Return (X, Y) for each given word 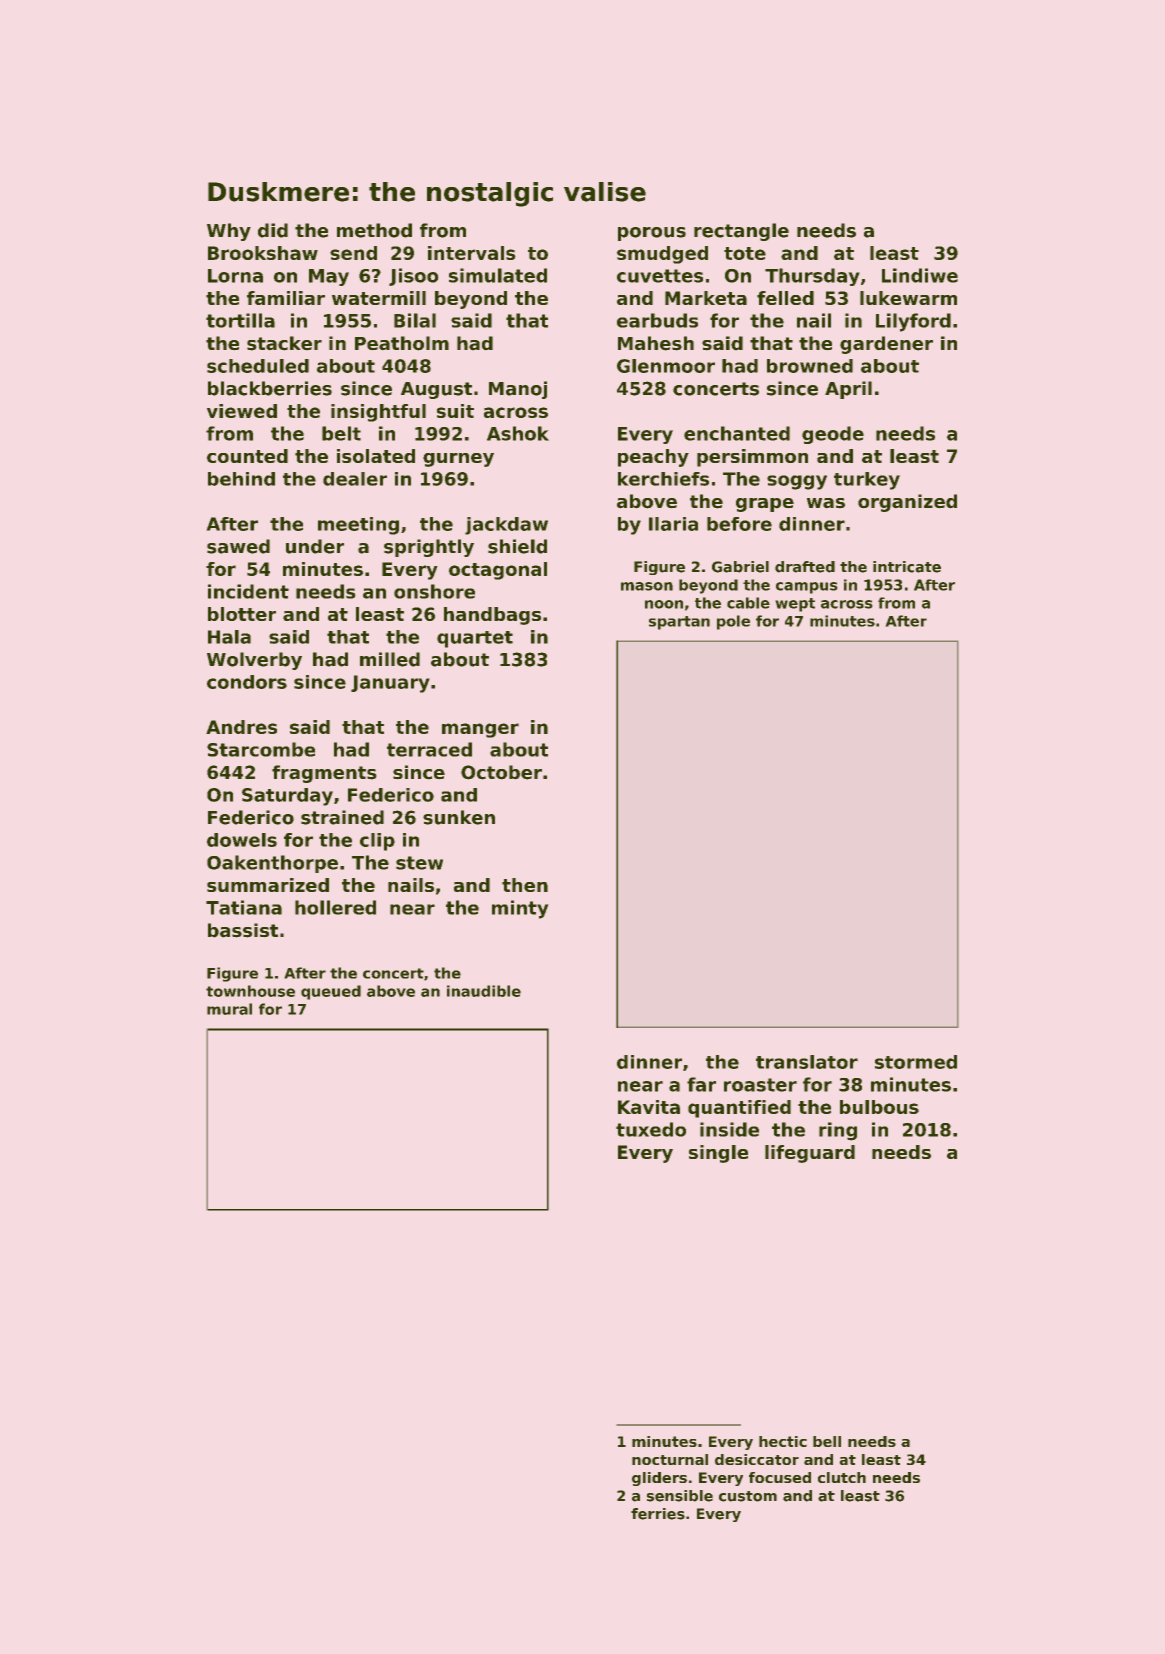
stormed (916, 1062)
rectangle (741, 232)
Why (229, 232)
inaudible (484, 991)
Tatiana (244, 907)
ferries (658, 1514)
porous (652, 234)
